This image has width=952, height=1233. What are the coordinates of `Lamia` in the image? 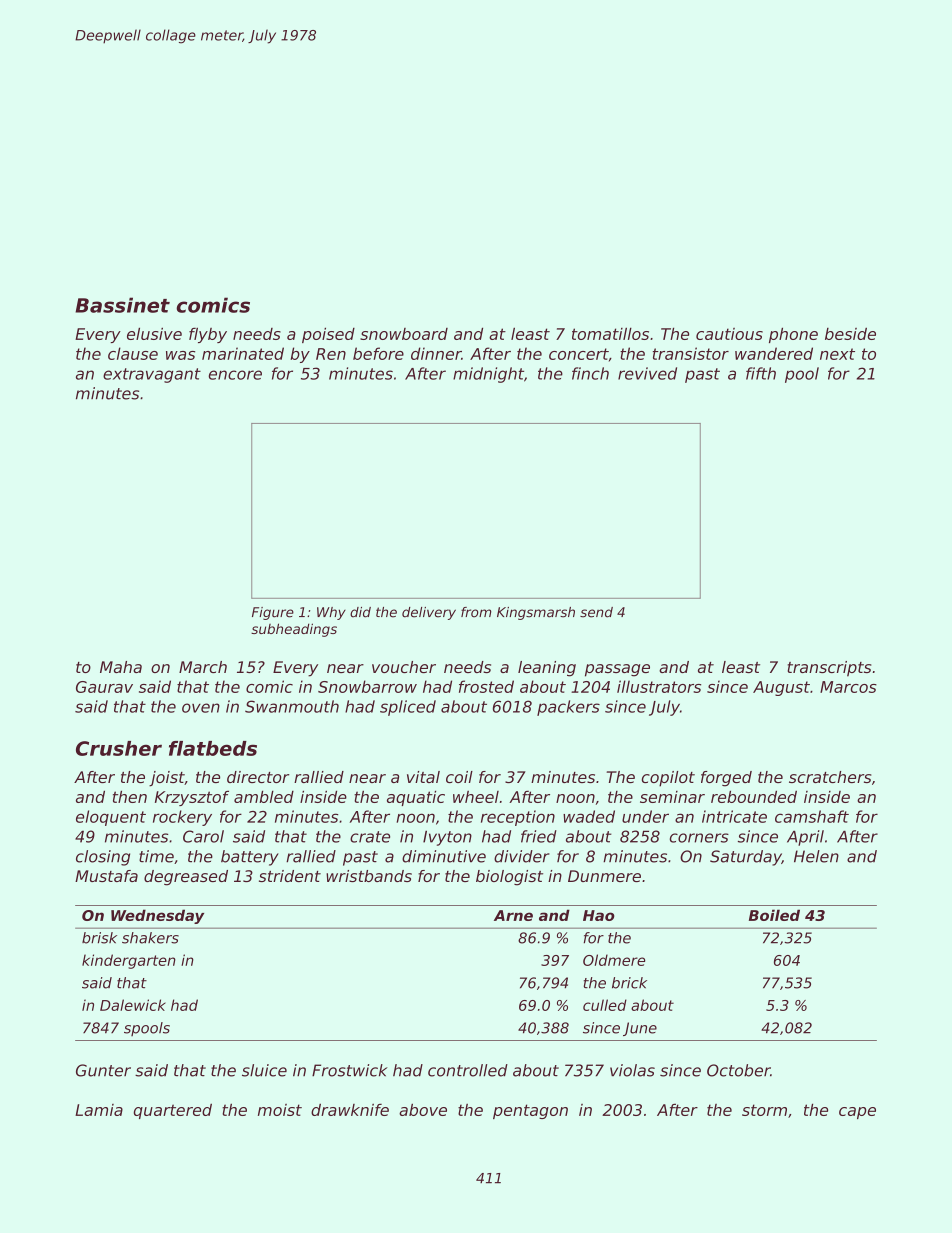 It's located at (99, 1110).
